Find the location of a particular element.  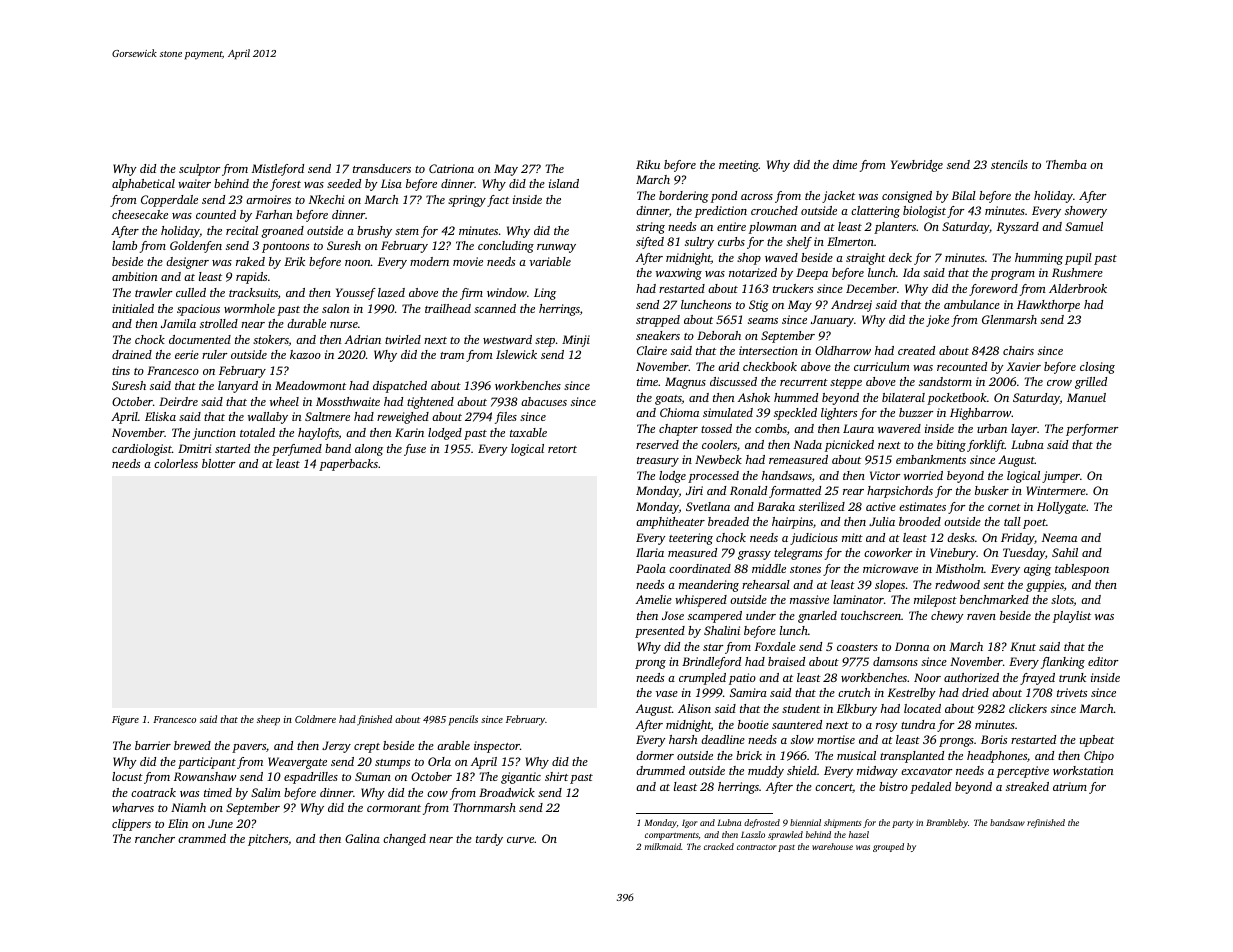

Riku is located at coordinates (648, 164).
